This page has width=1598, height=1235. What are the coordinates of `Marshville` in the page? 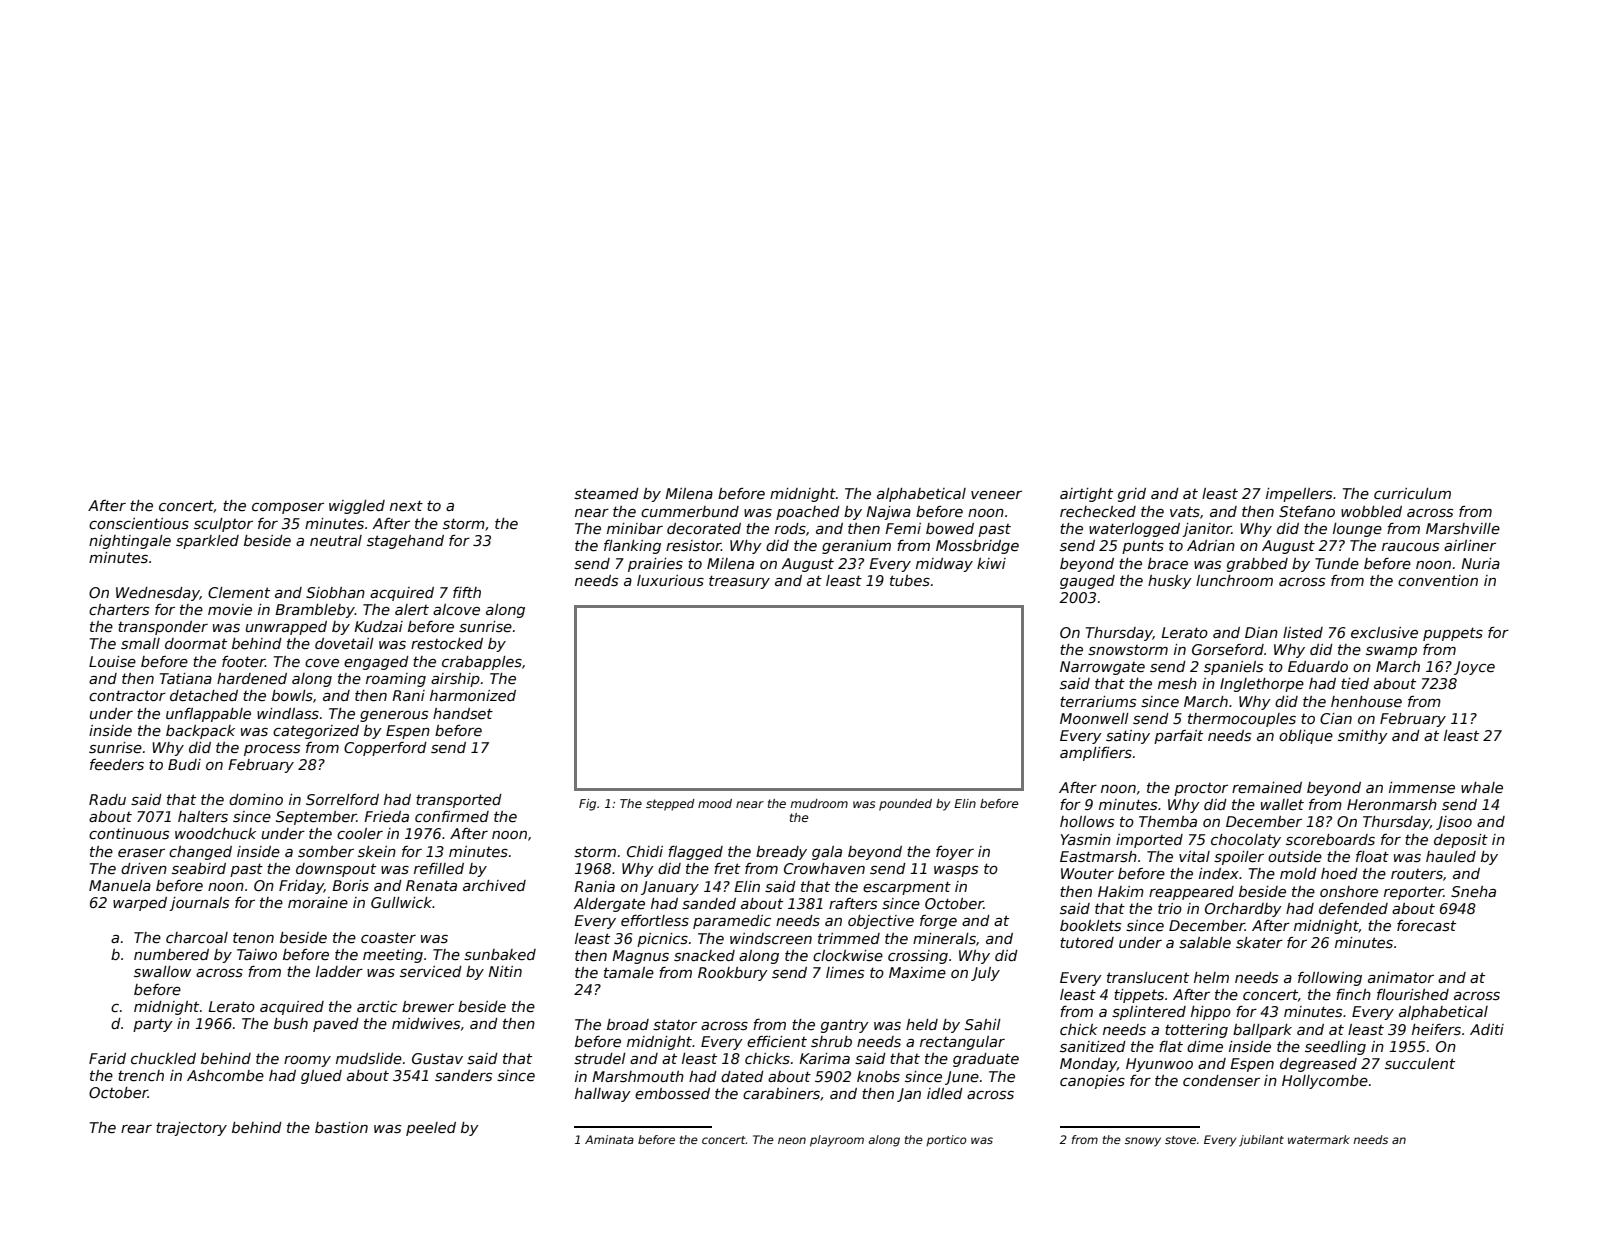 It's located at (1463, 528).
